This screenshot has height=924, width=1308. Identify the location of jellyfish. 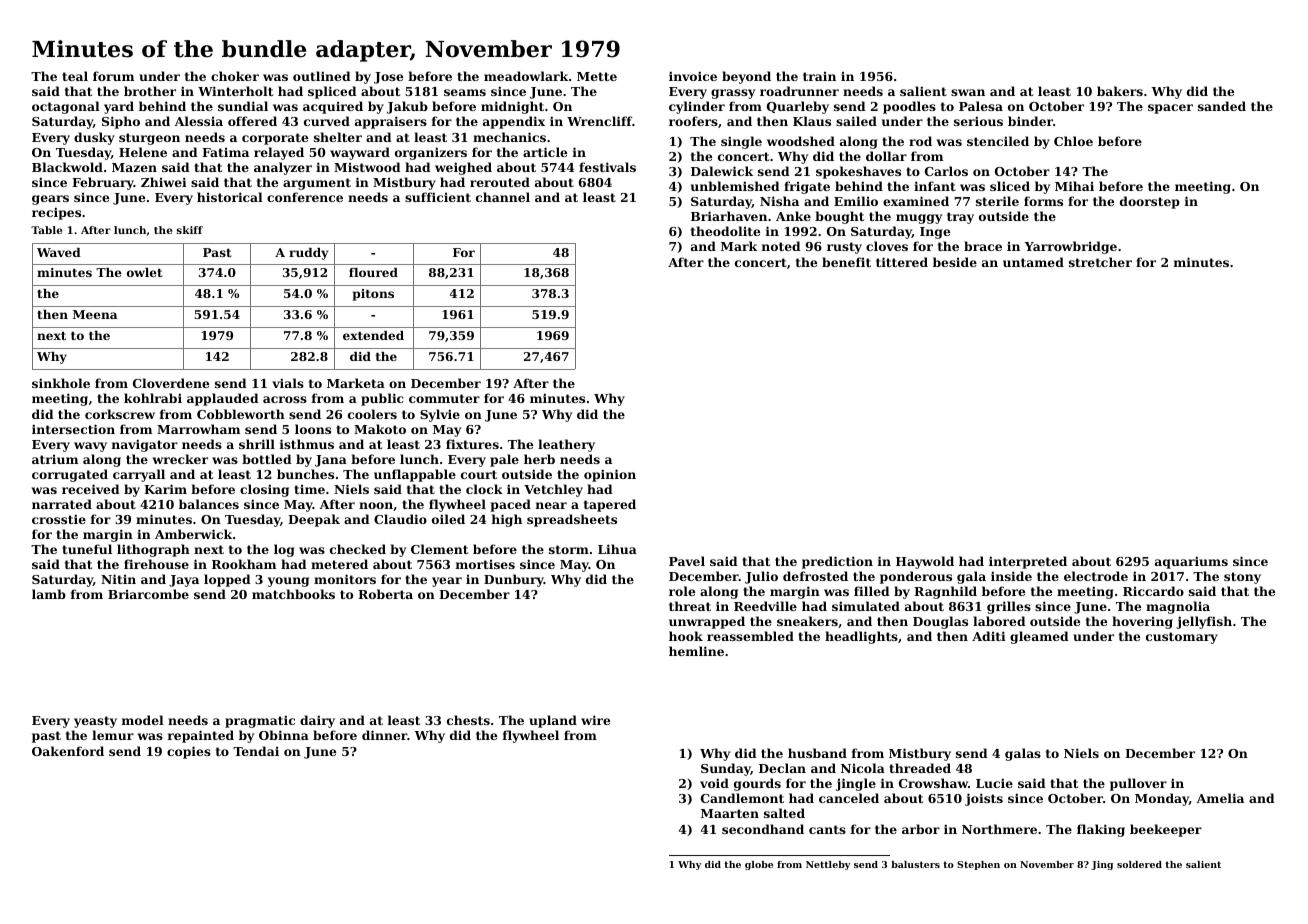
(1204, 622).
